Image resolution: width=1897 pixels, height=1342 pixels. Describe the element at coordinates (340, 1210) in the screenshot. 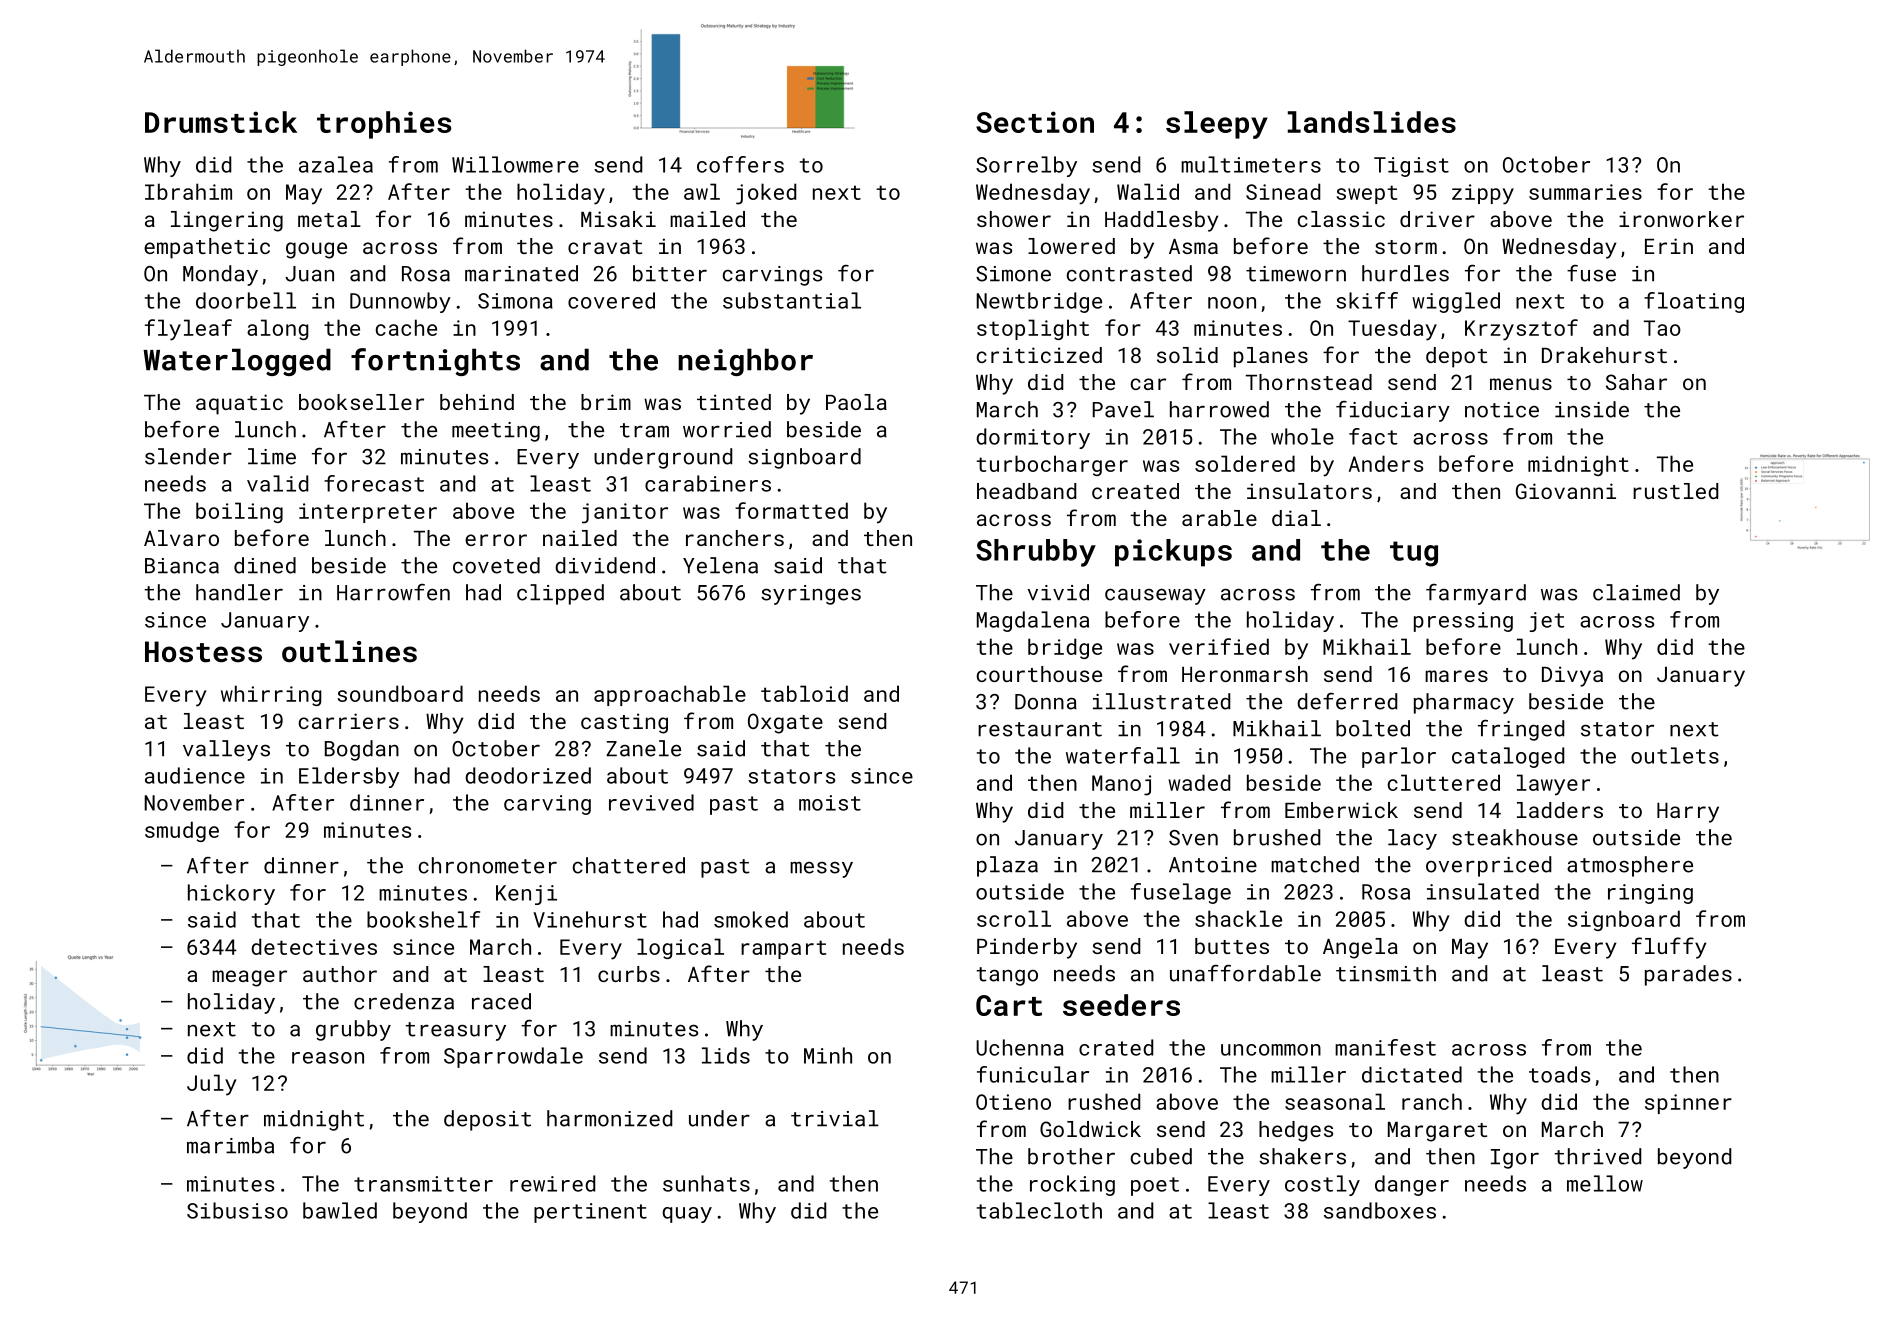

I see `bawled` at that location.
